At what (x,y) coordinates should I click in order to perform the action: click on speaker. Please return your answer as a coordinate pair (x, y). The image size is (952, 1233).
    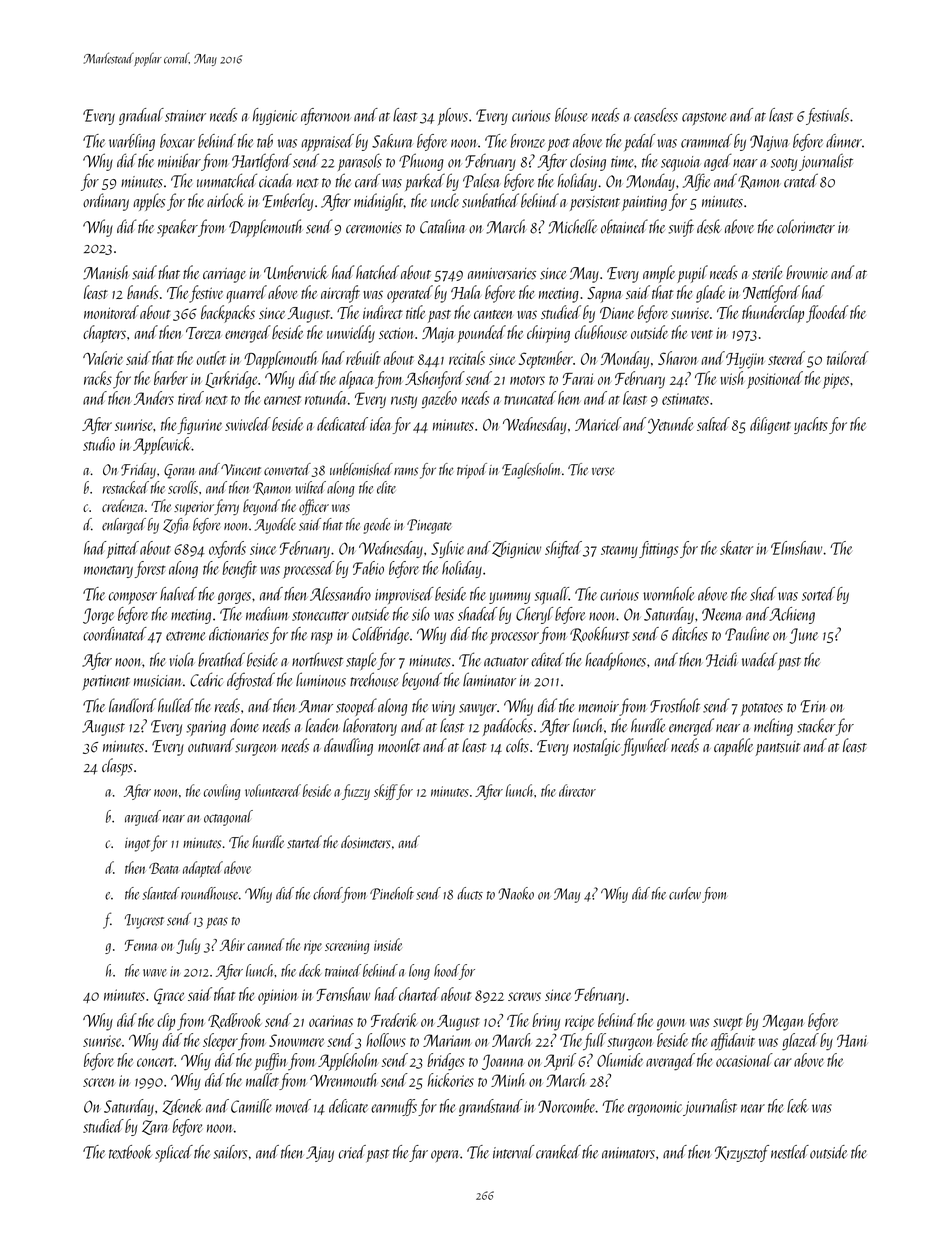
    Looking at the image, I should click on (177, 228).
